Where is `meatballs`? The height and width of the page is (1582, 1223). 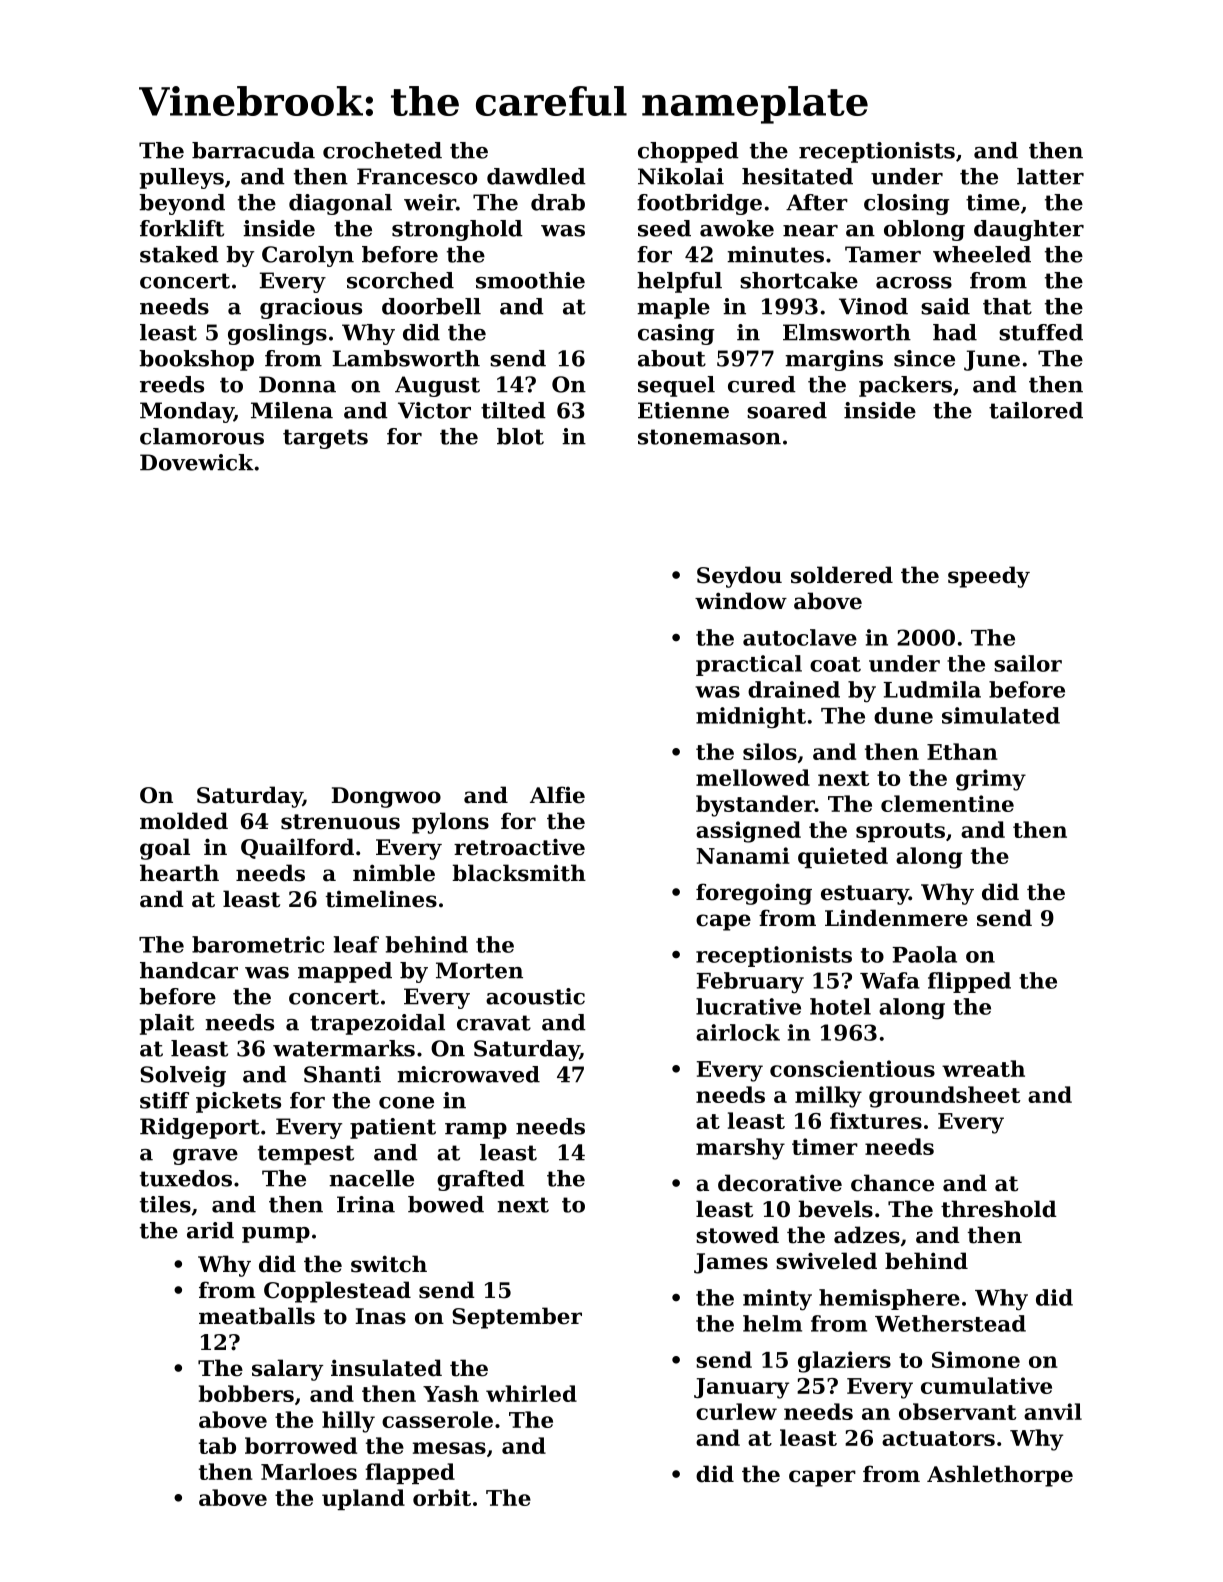
meatballs is located at coordinates (257, 1316).
